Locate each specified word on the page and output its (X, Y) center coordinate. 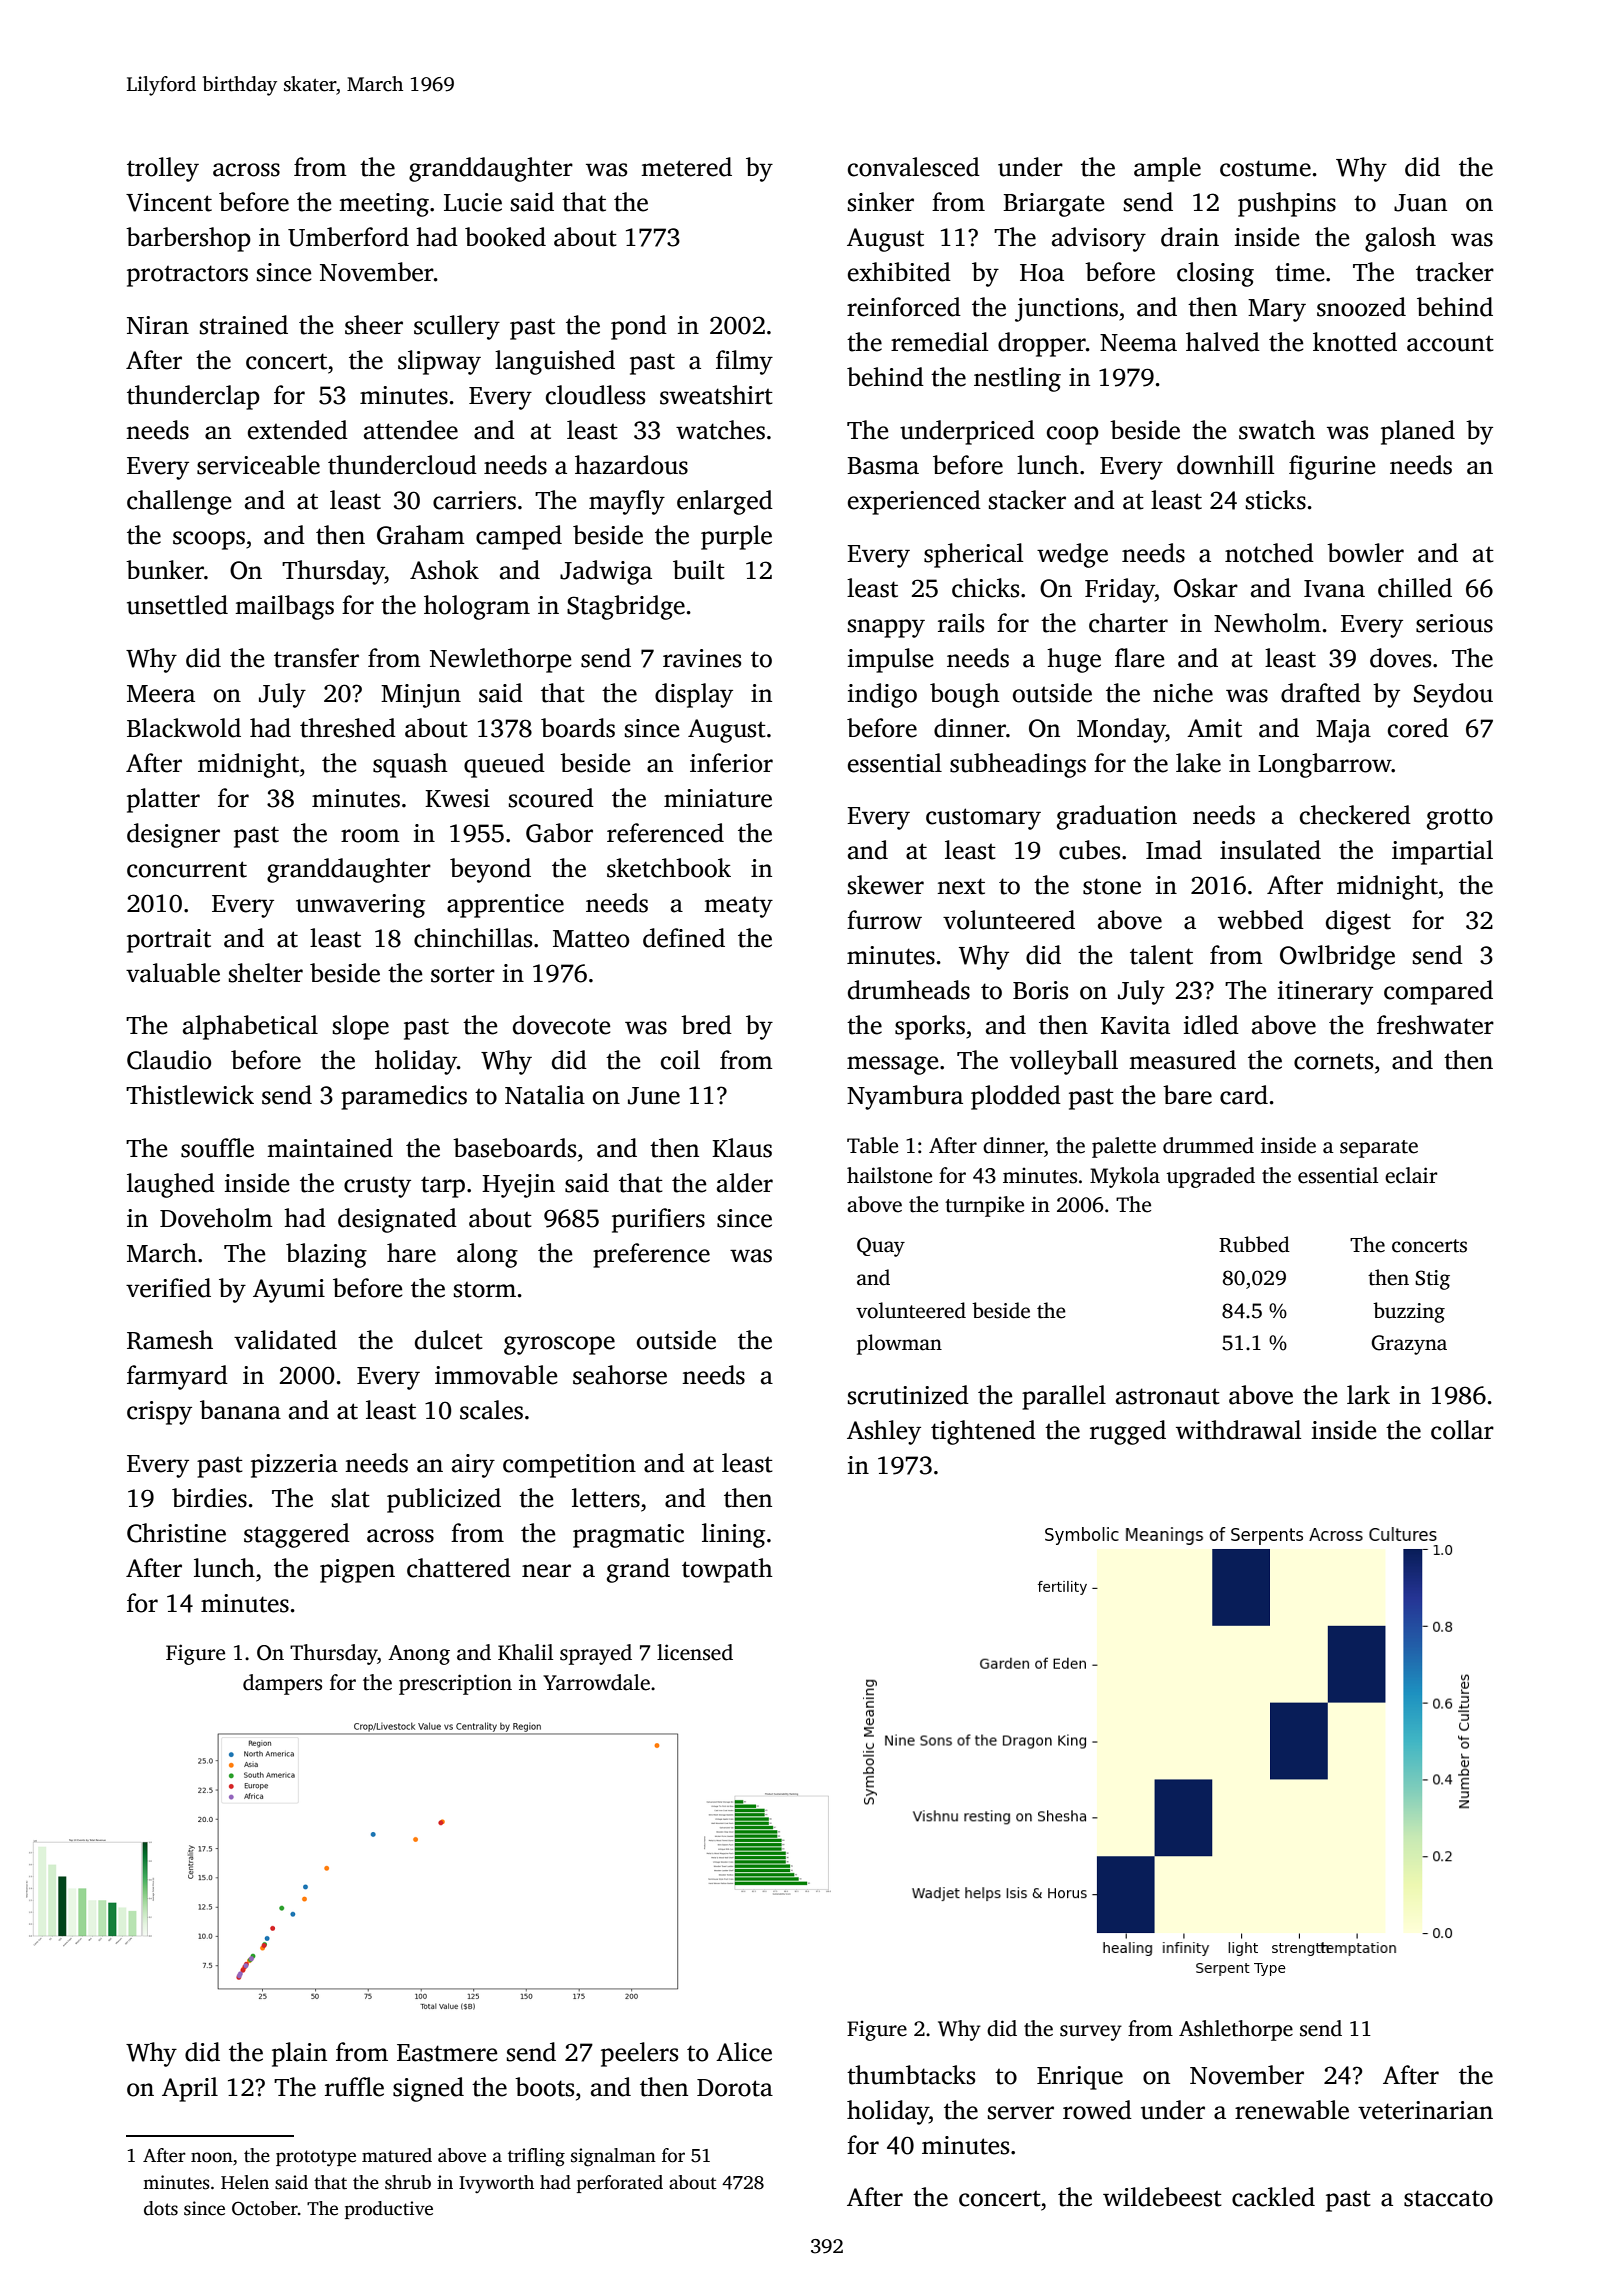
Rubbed (1254, 1244)
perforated (620, 2184)
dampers (282, 1684)
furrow (884, 920)
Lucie (473, 202)
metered (686, 167)
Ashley (884, 1432)
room (370, 836)
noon (212, 2157)
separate (1379, 1149)
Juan (1420, 203)
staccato (1448, 2198)
